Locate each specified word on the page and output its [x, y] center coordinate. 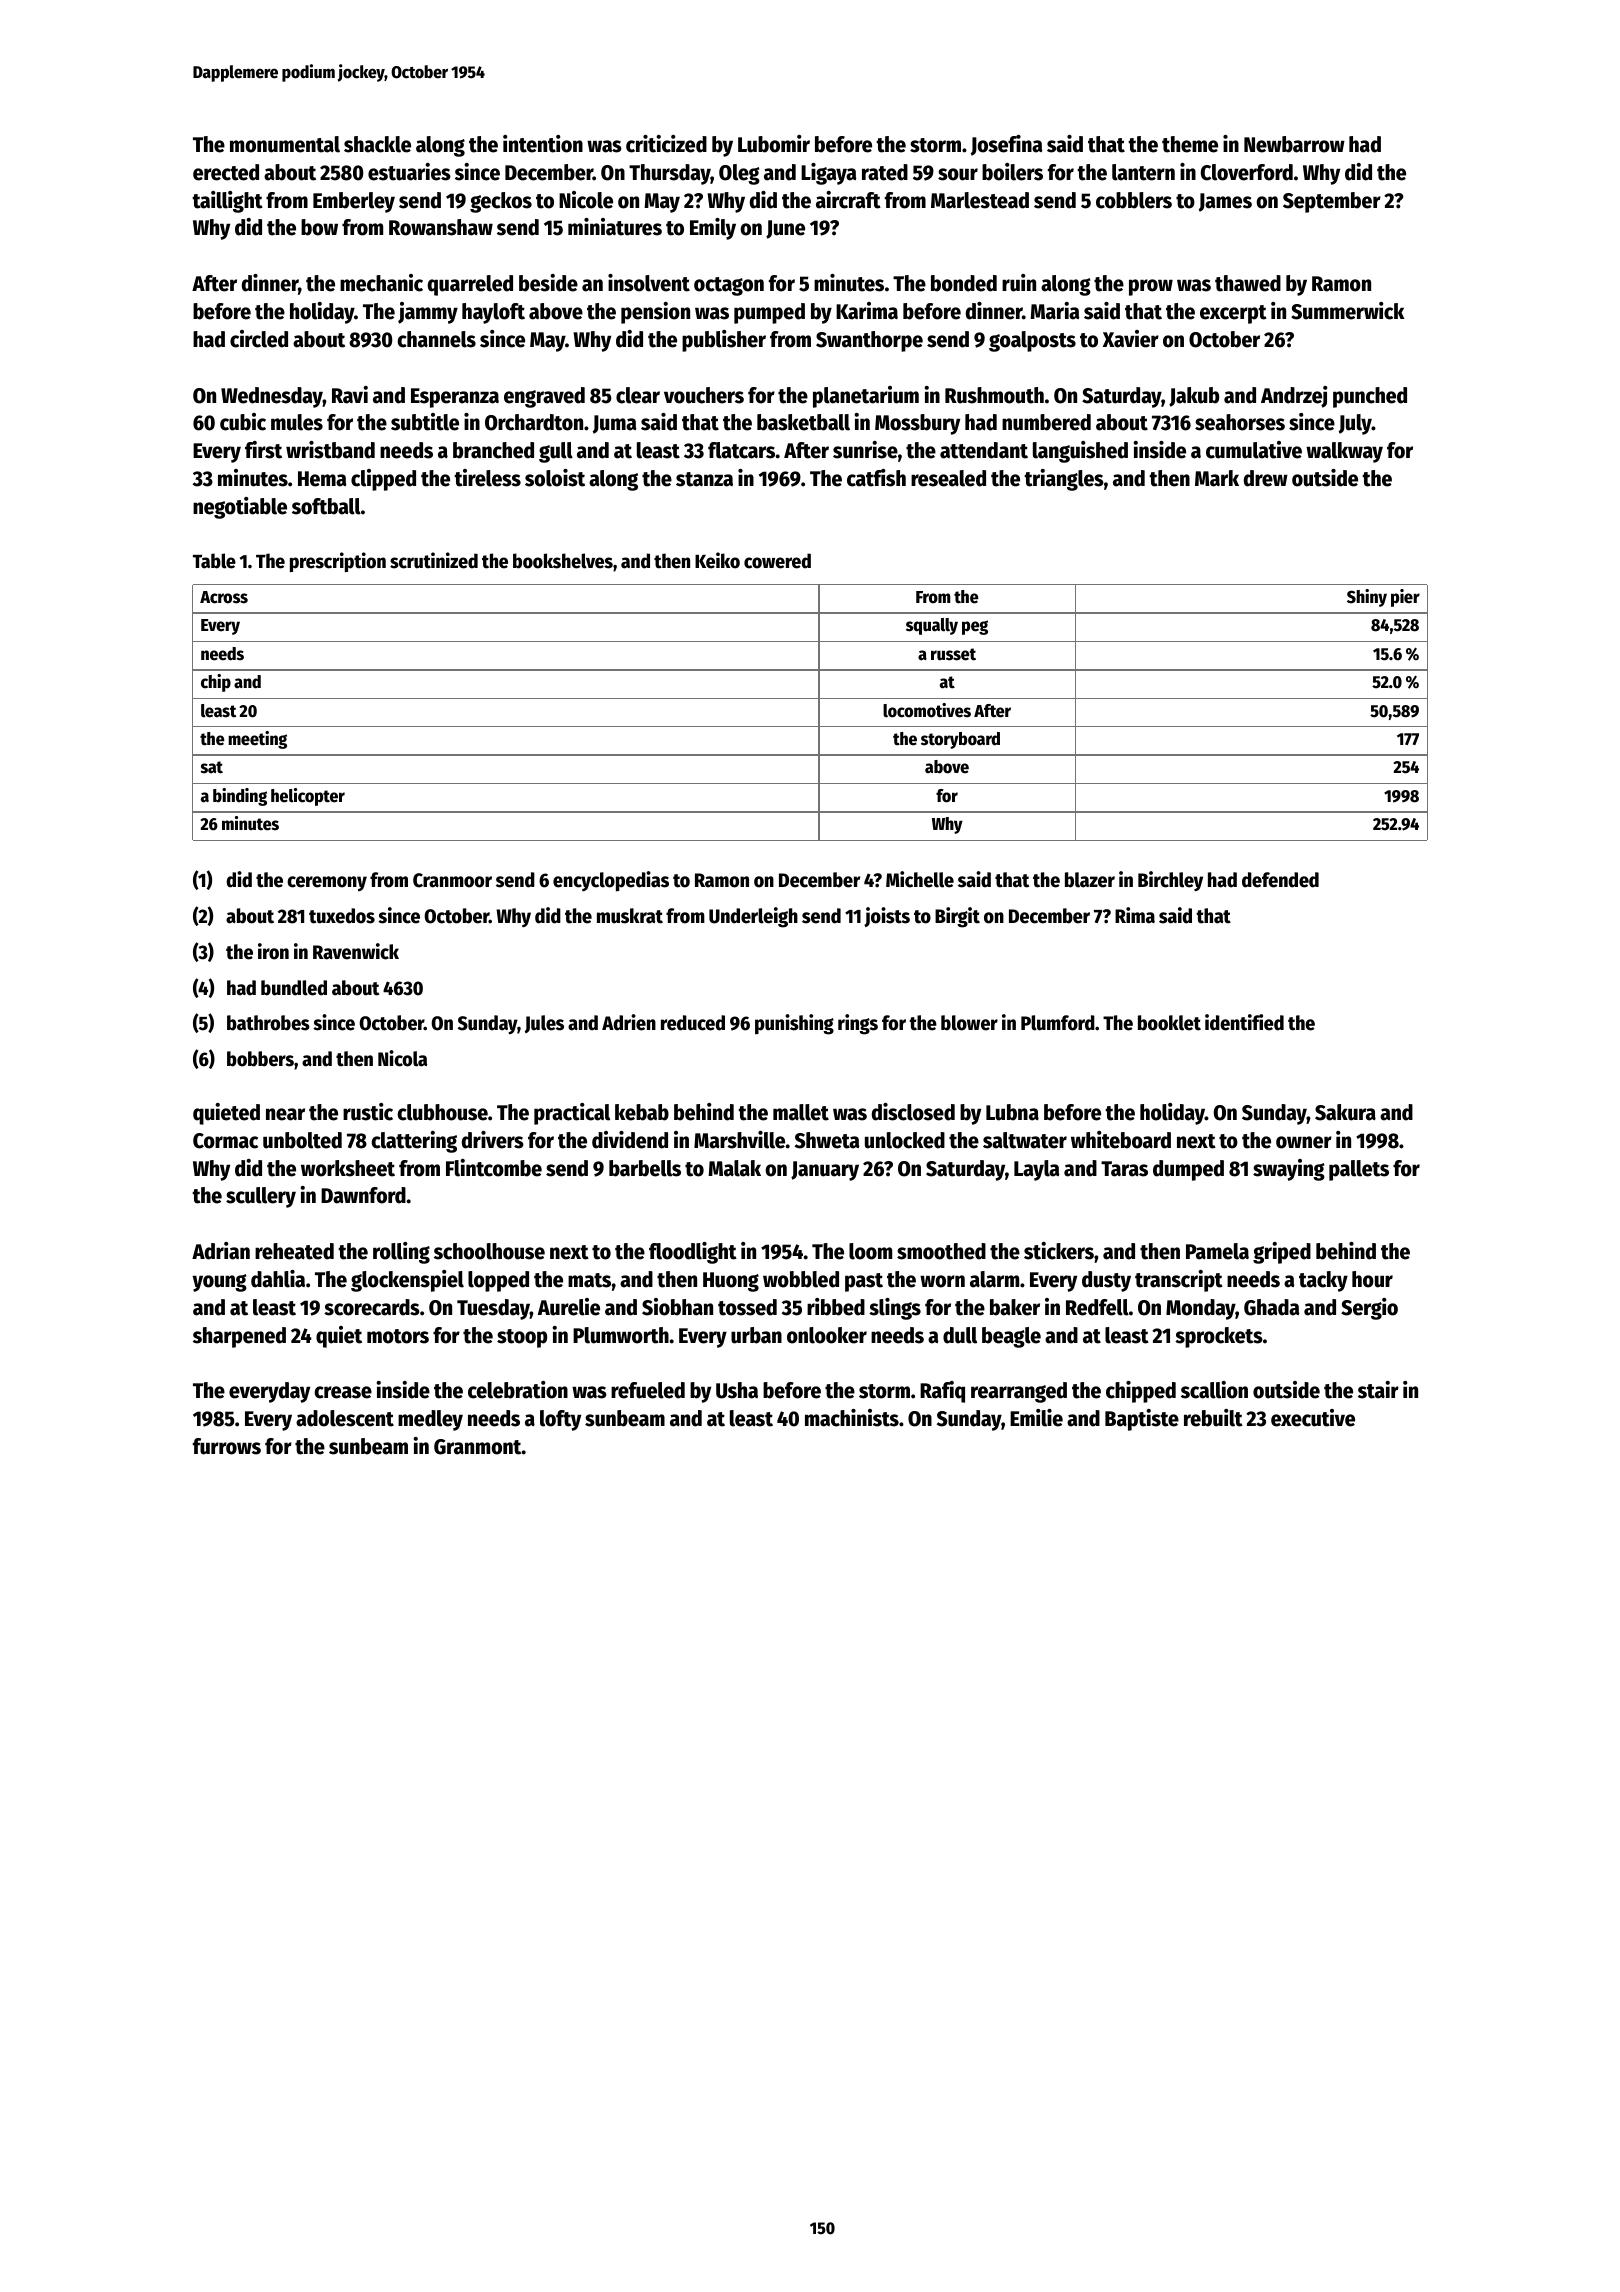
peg [975, 627]
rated [885, 172]
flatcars [742, 450]
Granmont [478, 1447]
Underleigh [753, 917]
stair [1378, 1390]
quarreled [470, 285]
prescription [338, 562]
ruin [1019, 283]
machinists [852, 1418]
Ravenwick [356, 951]
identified [1244, 1022]
